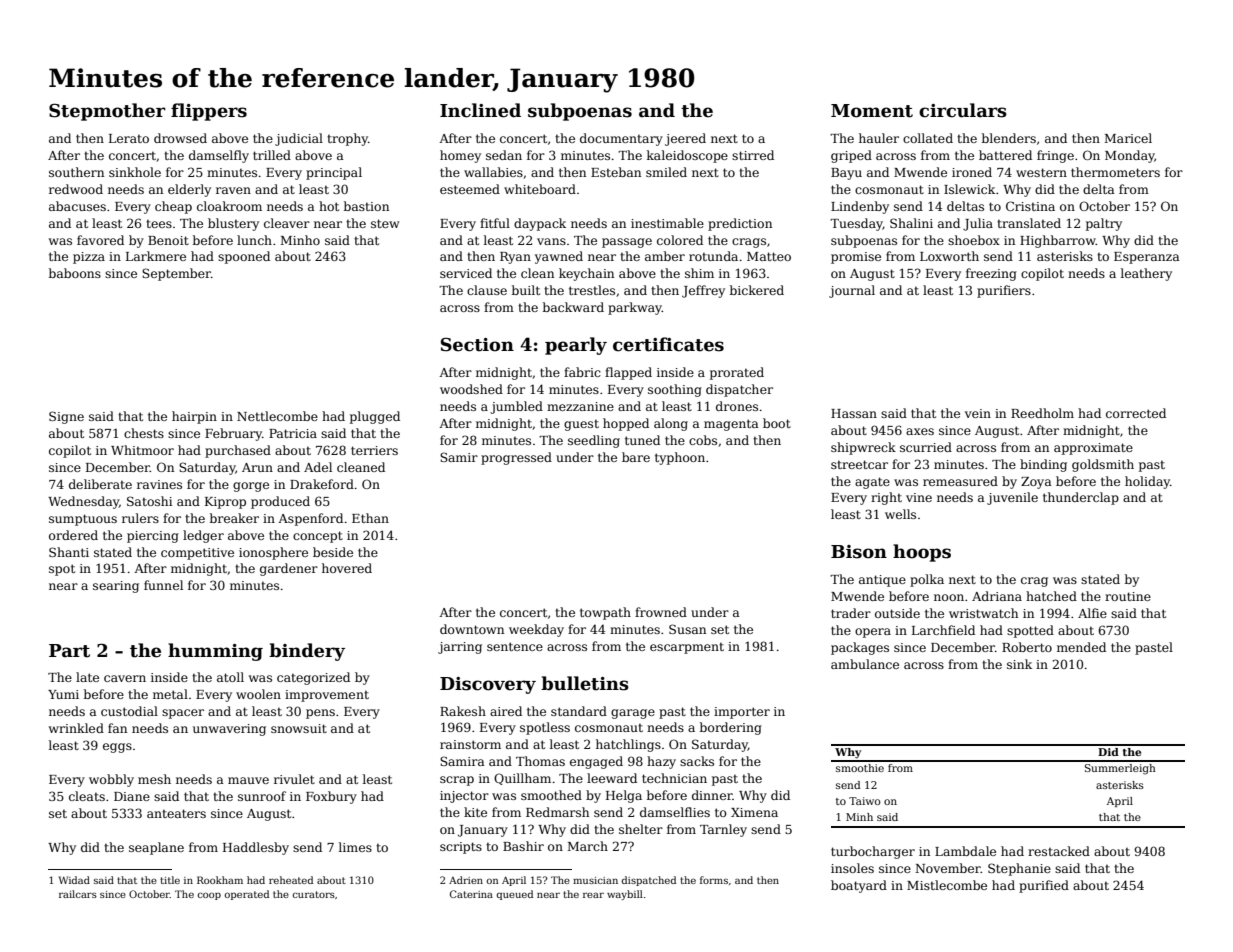 The height and width of the page is (952, 1233). Describe the element at coordinates (299, 728) in the page. I see `snowsuit` at that location.
